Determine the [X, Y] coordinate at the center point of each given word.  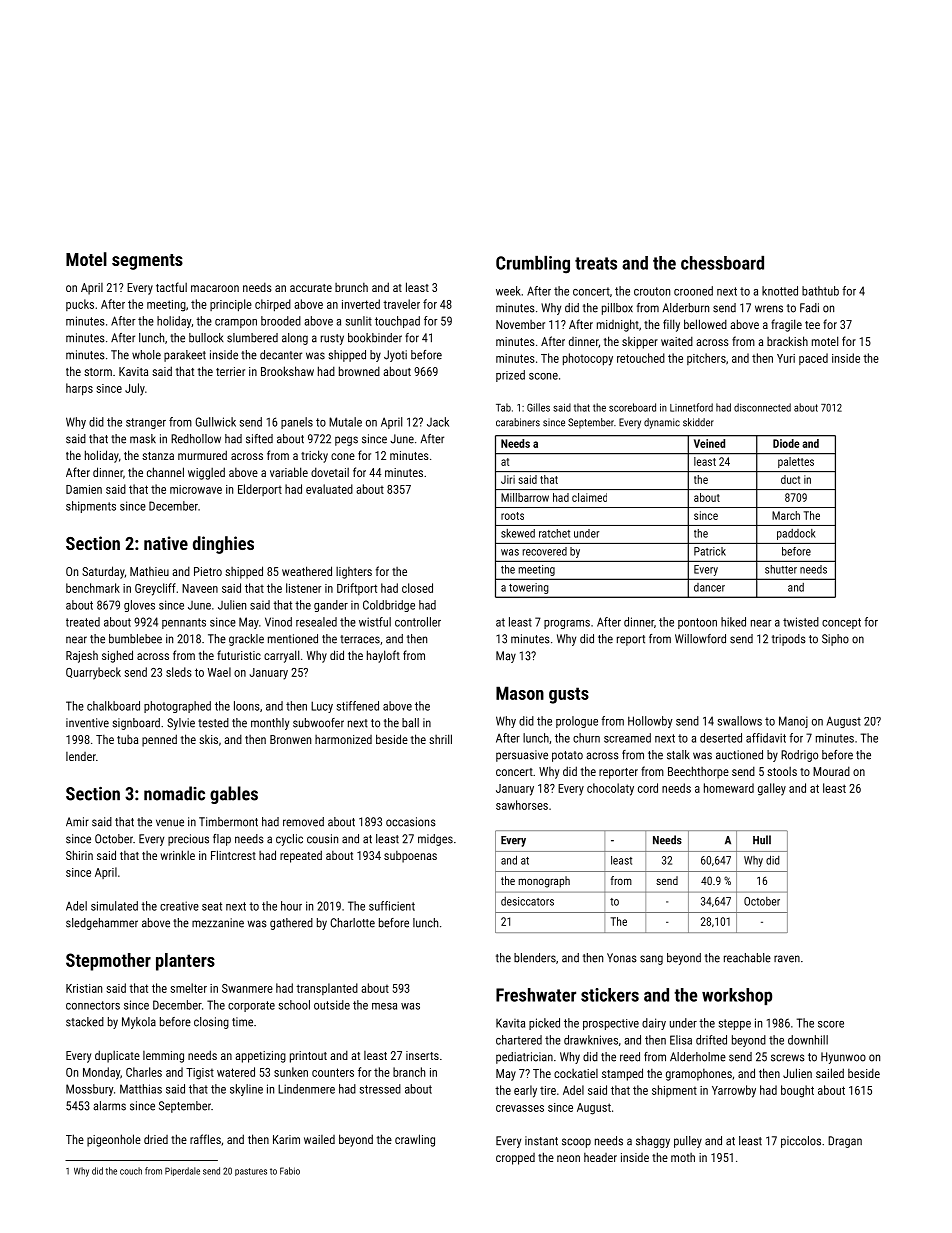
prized [510, 376]
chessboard [722, 263]
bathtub [820, 291]
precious [188, 840]
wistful [375, 622]
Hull [762, 840]
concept [841, 623]
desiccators [527, 901]
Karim [286, 1139]
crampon [236, 323]
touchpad [397, 322]
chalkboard [113, 706]
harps [79, 389]
